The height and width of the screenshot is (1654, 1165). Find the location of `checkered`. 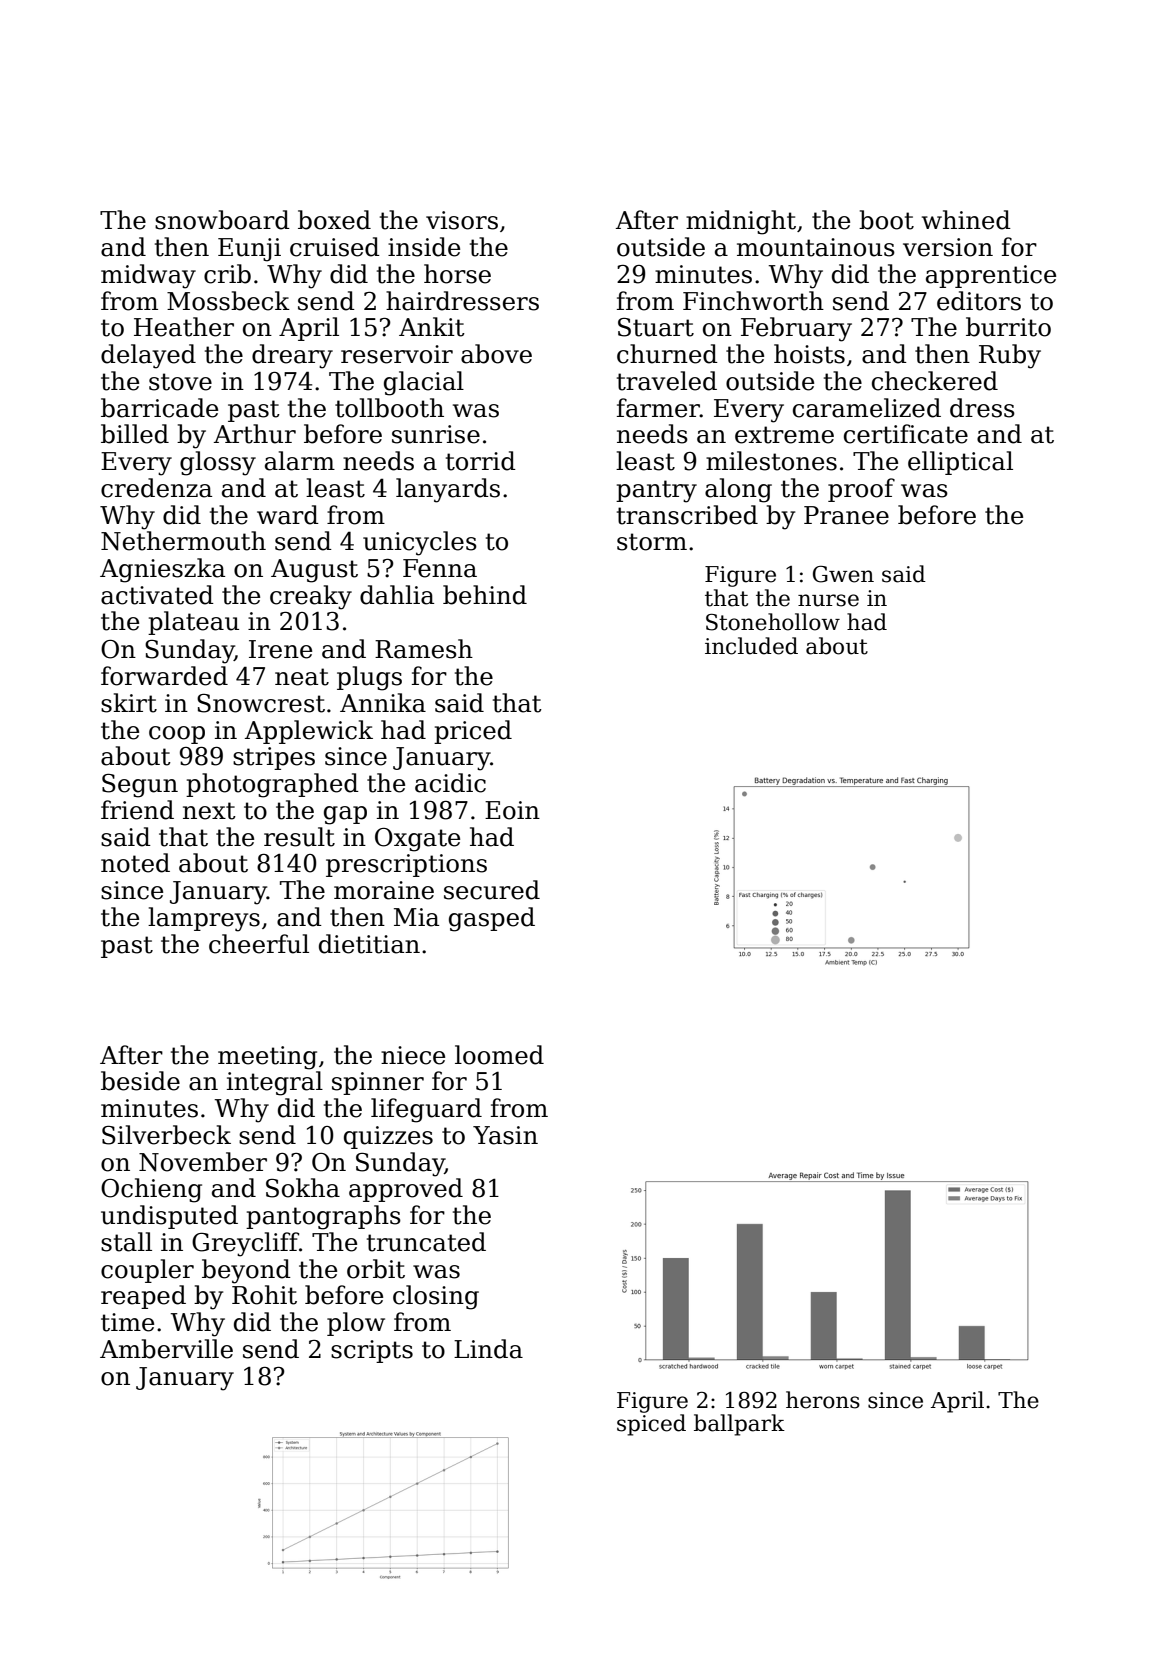

checkered is located at coordinates (935, 381).
